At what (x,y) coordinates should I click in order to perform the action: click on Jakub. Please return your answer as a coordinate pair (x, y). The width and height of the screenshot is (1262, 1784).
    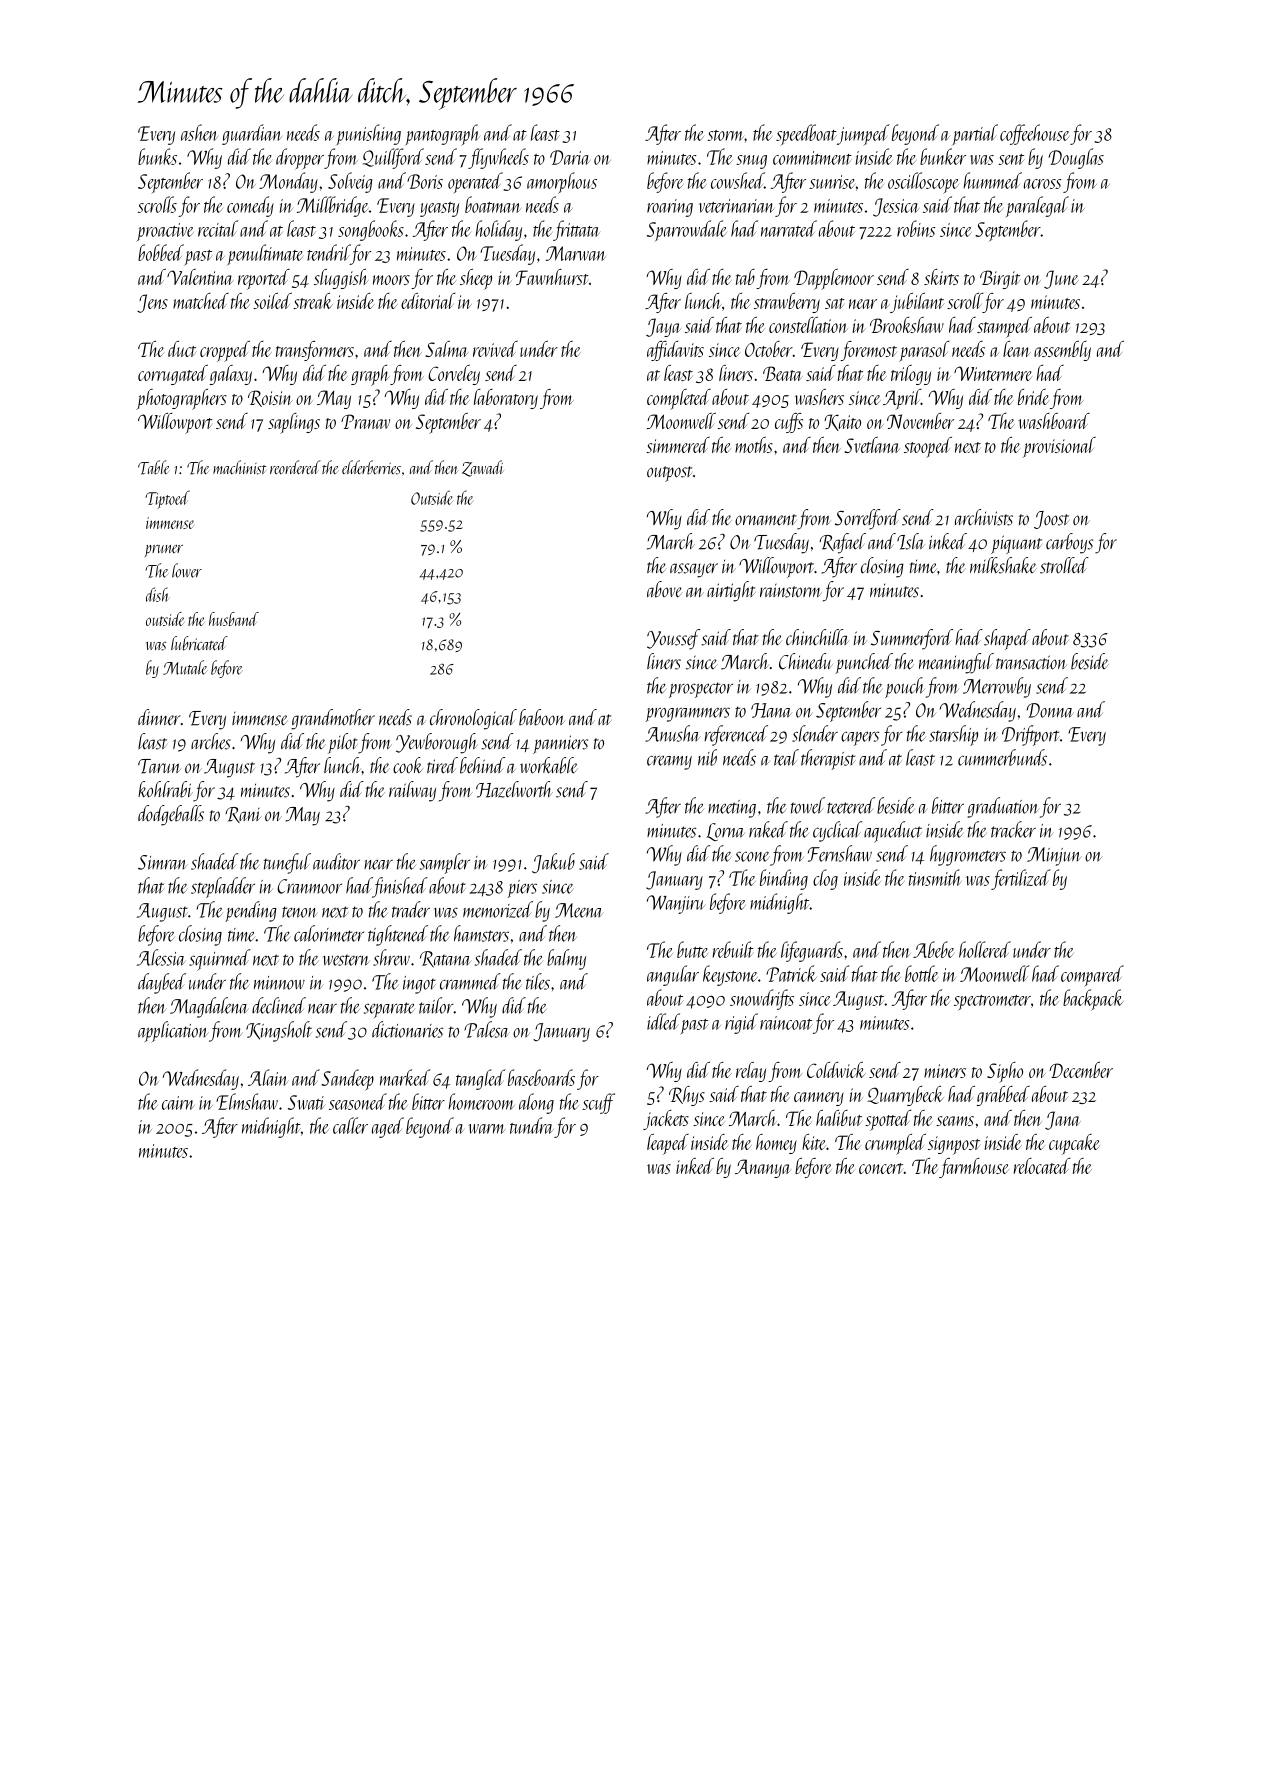
    Looking at the image, I should click on (553, 863).
